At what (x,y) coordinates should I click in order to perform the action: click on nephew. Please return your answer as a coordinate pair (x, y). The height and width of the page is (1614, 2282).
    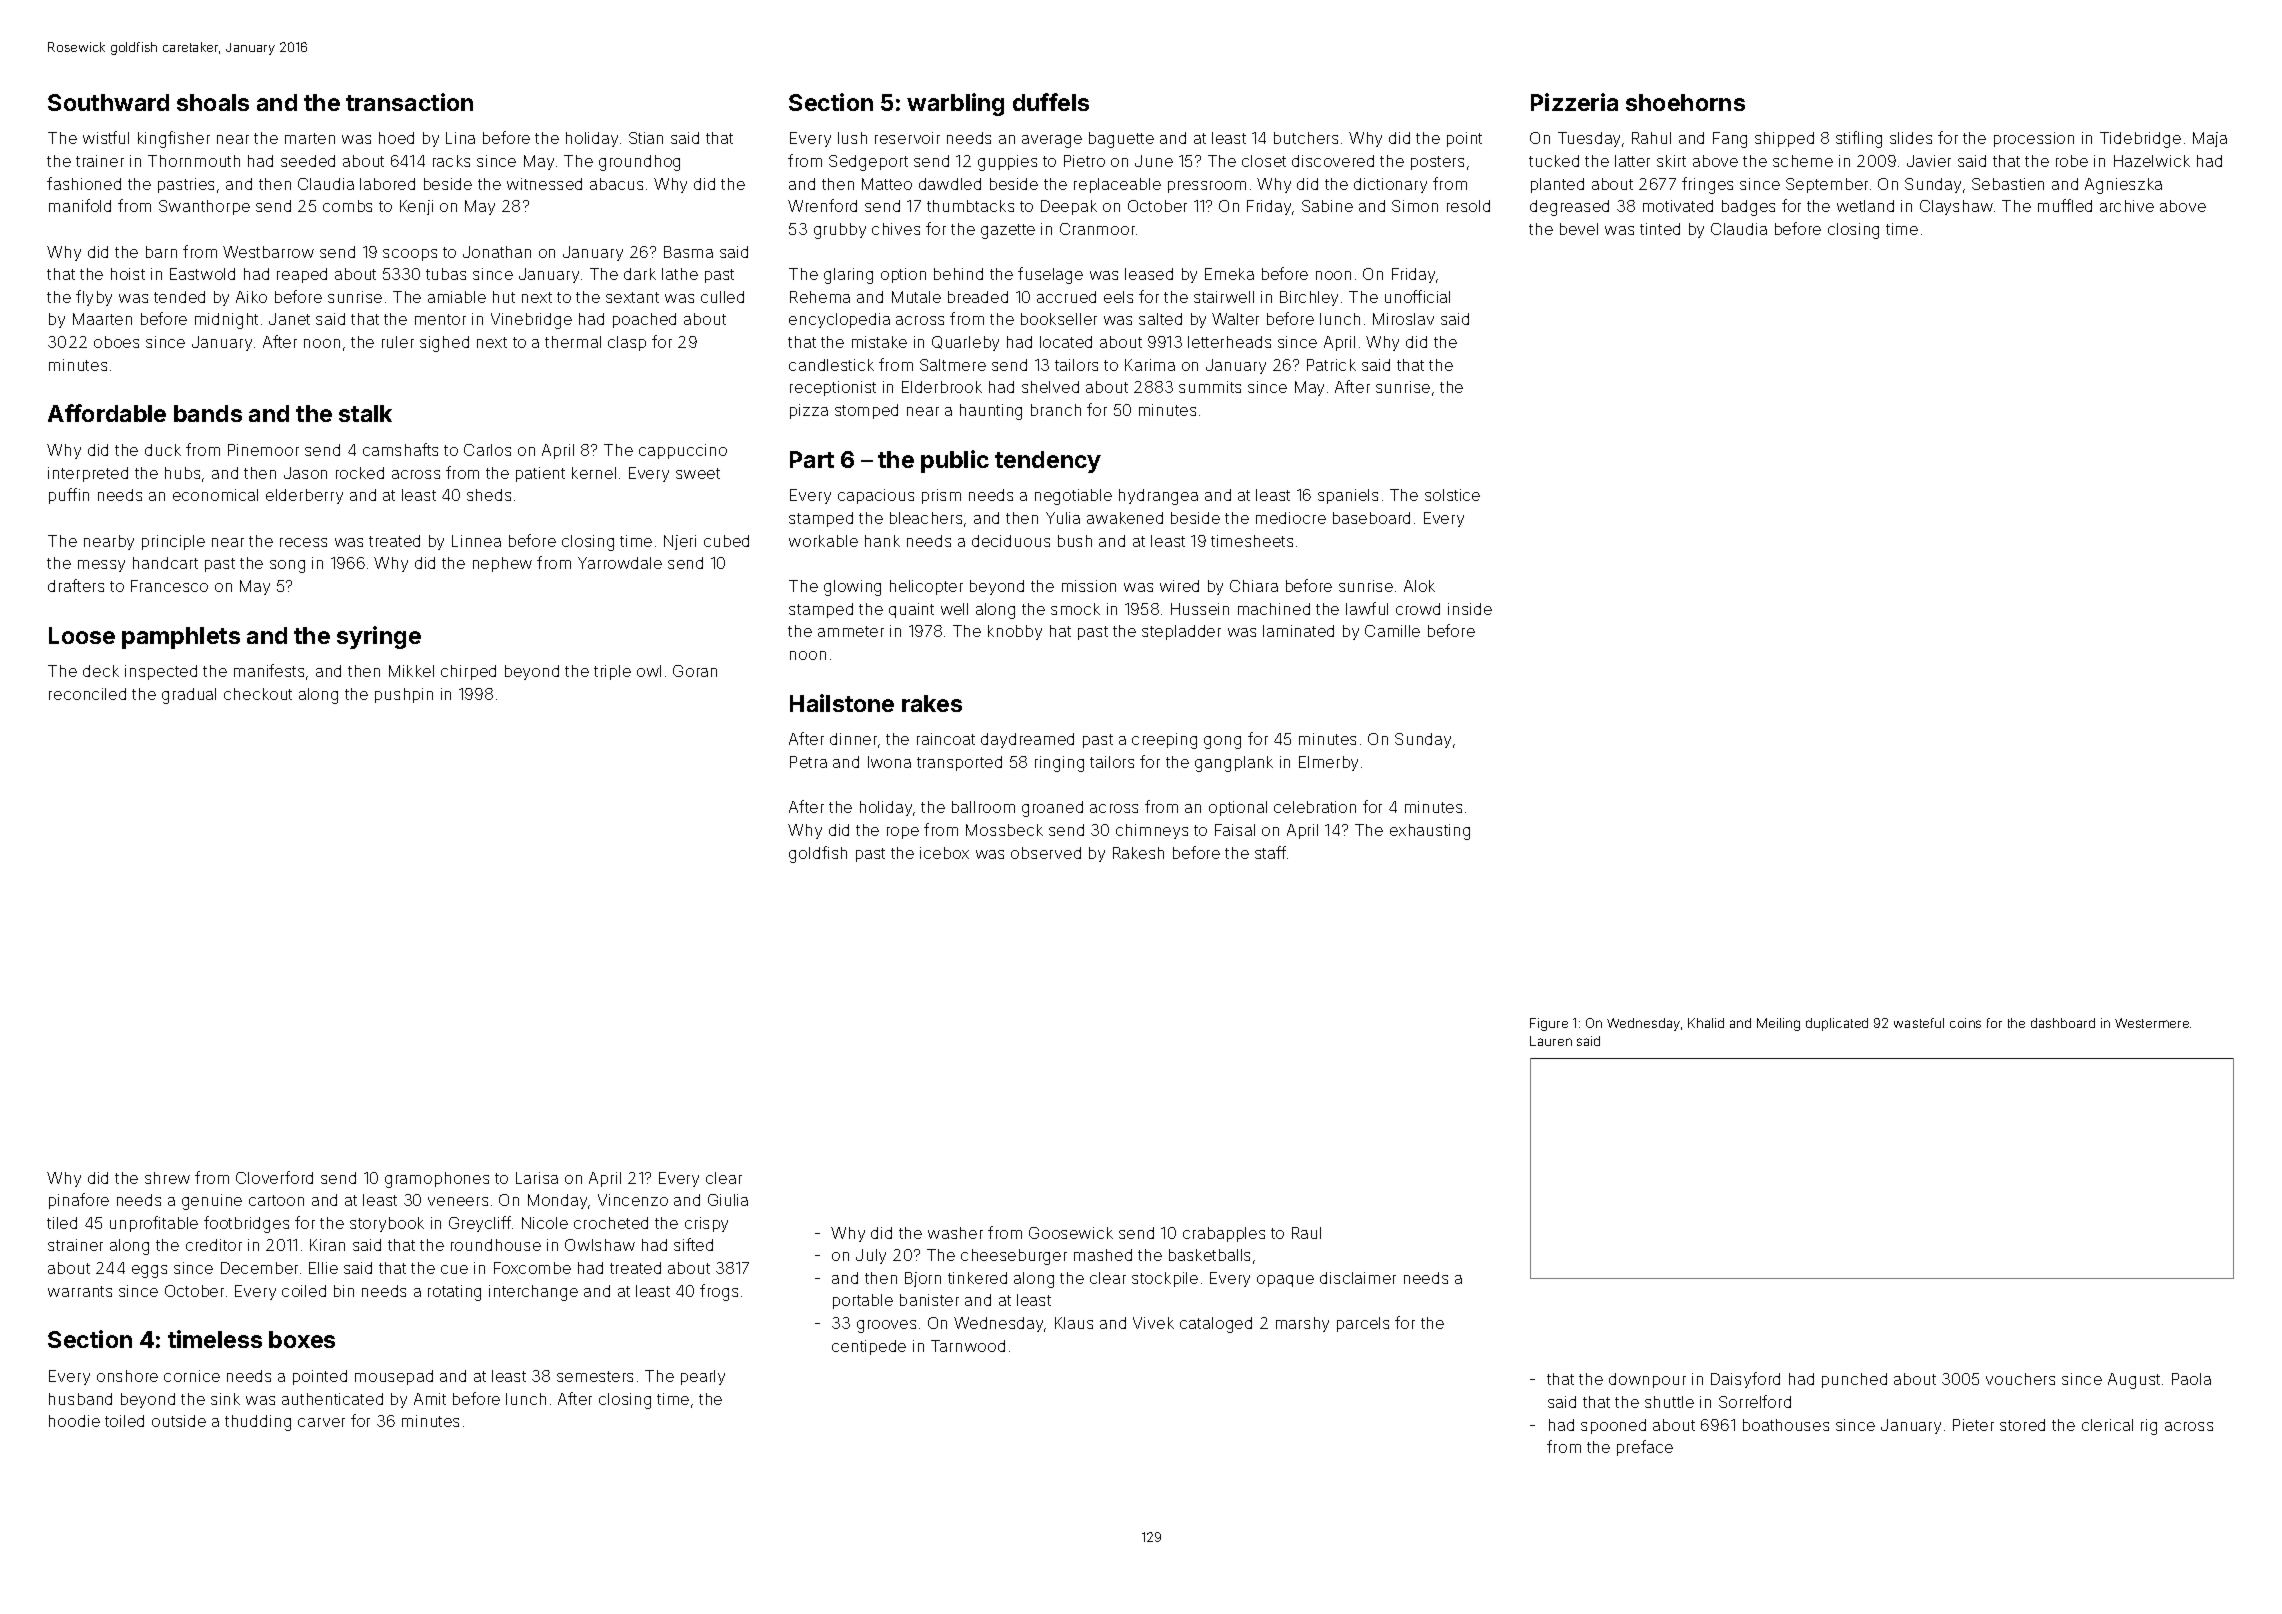
    Looking at the image, I should click on (502, 564).
